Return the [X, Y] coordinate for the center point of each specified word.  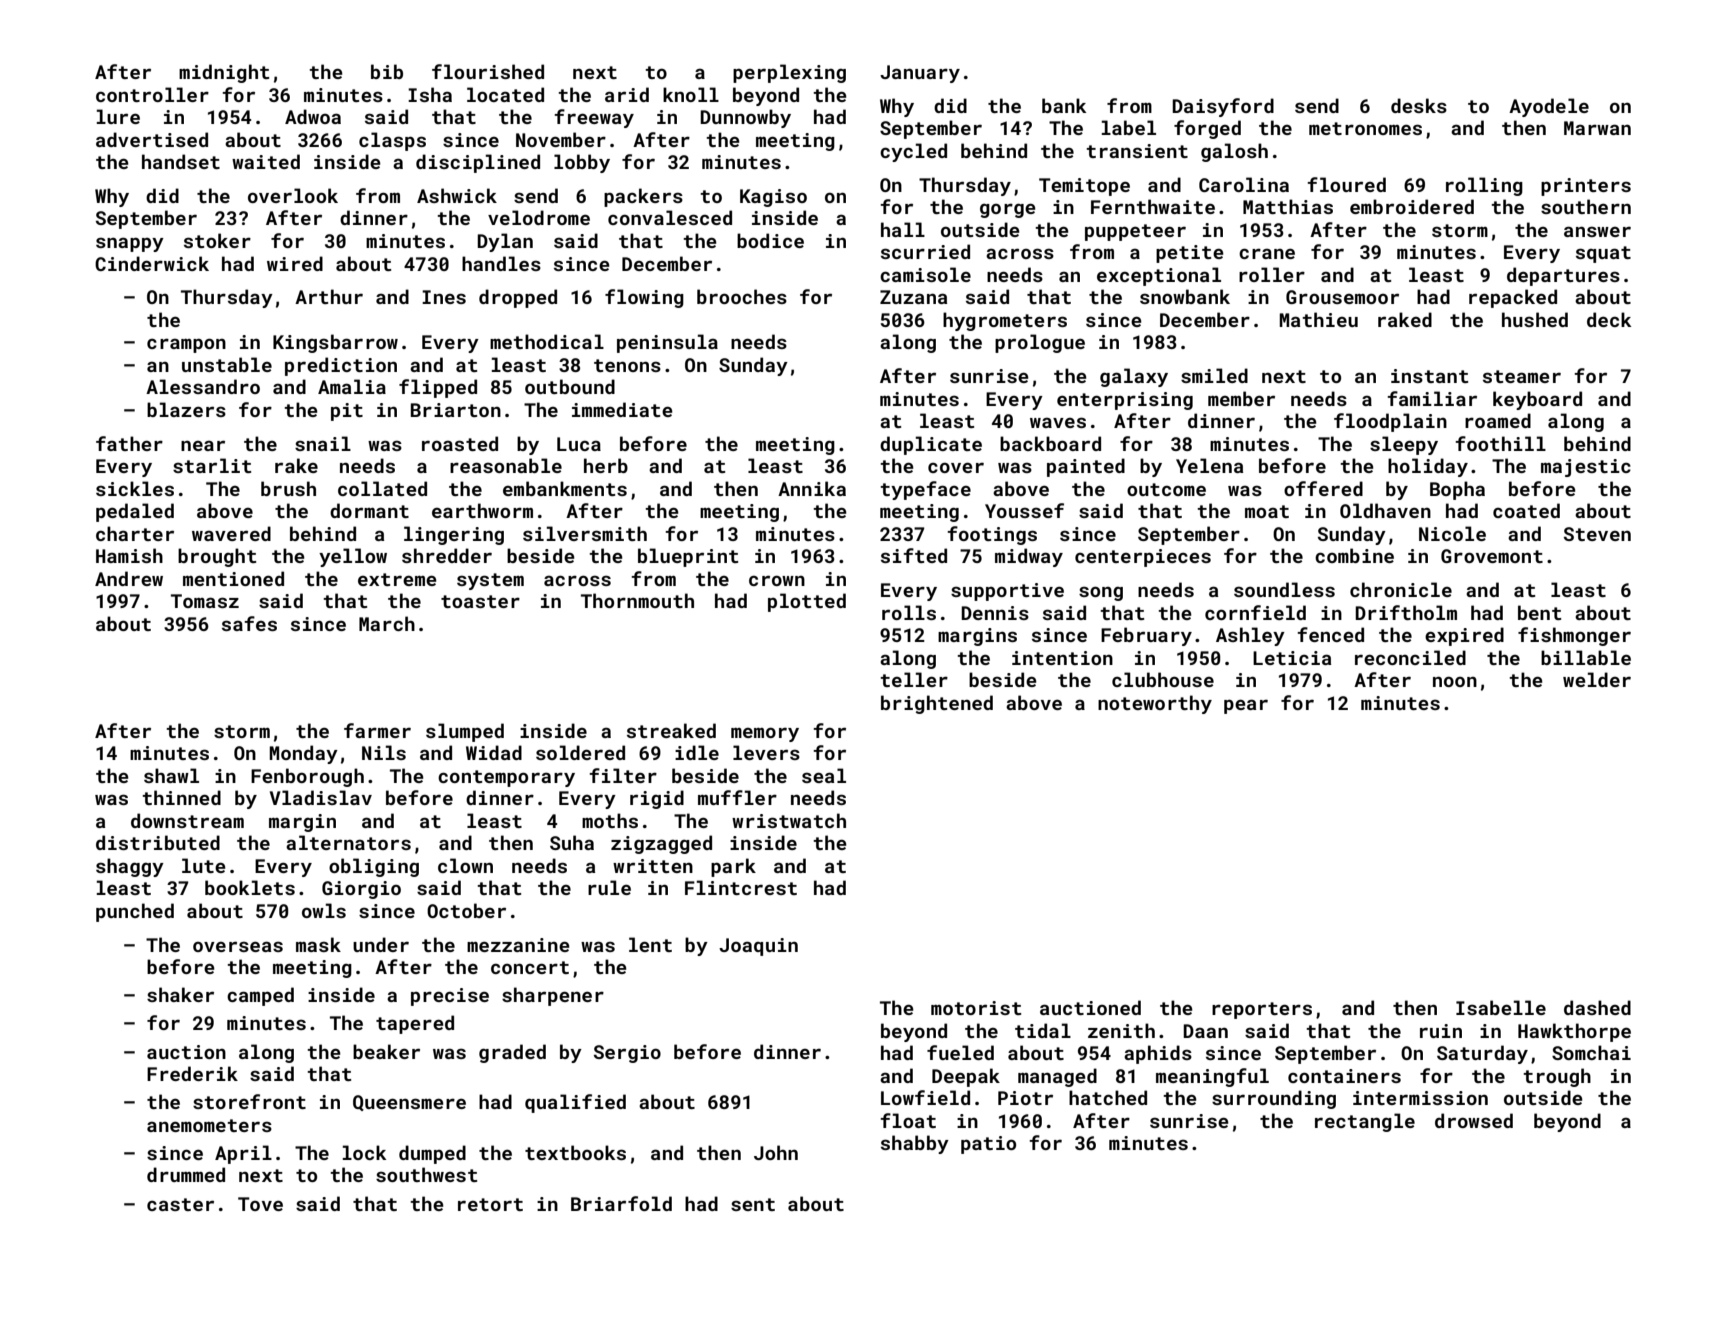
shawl [171, 775]
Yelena [1209, 465]
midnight [224, 73]
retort [490, 1204]
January [920, 74]
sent [753, 1204]
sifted [914, 555]
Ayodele [1549, 107]
